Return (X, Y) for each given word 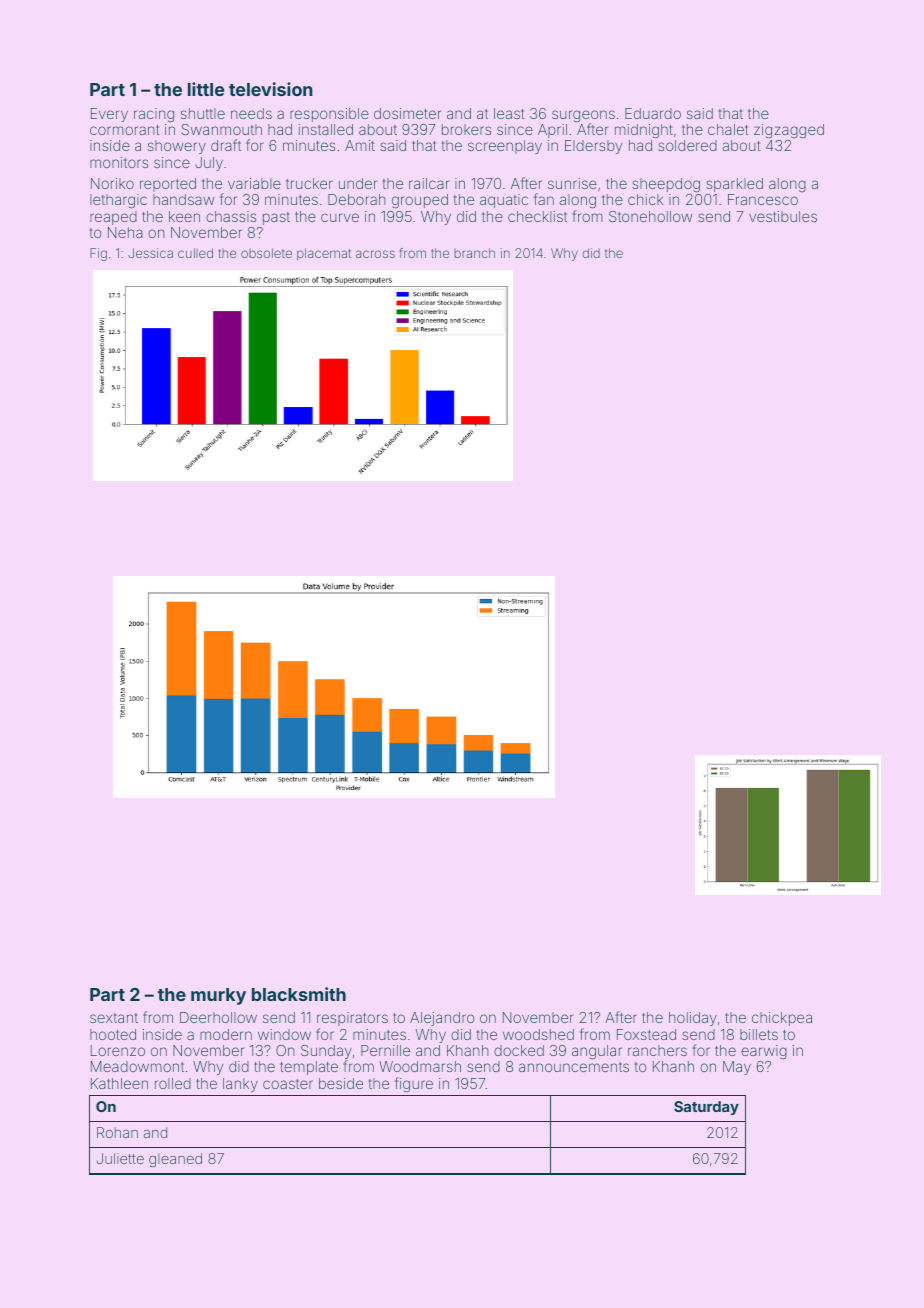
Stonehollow (650, 216)
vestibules (783, 216)
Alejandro (442, 1019)
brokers (466, 129)
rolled (173, 1083)
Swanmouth (221, 129)
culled (195, 253)
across (375, 254)
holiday (693, 1019)
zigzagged (789, 131)
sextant (114, 1018)
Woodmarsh (420, 1066)
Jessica (150, 253)
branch (474, 253)
